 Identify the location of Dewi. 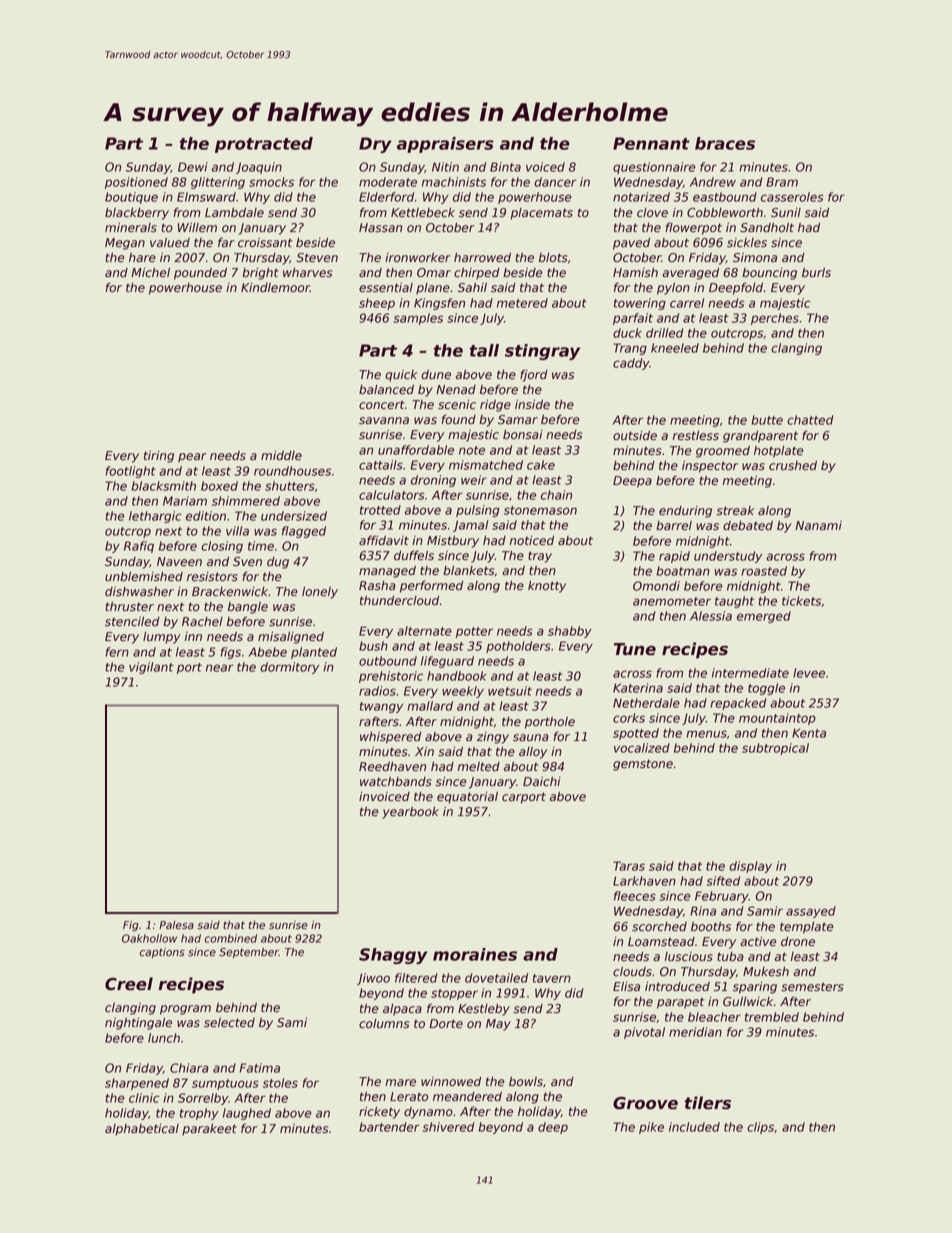
(193, 167).
